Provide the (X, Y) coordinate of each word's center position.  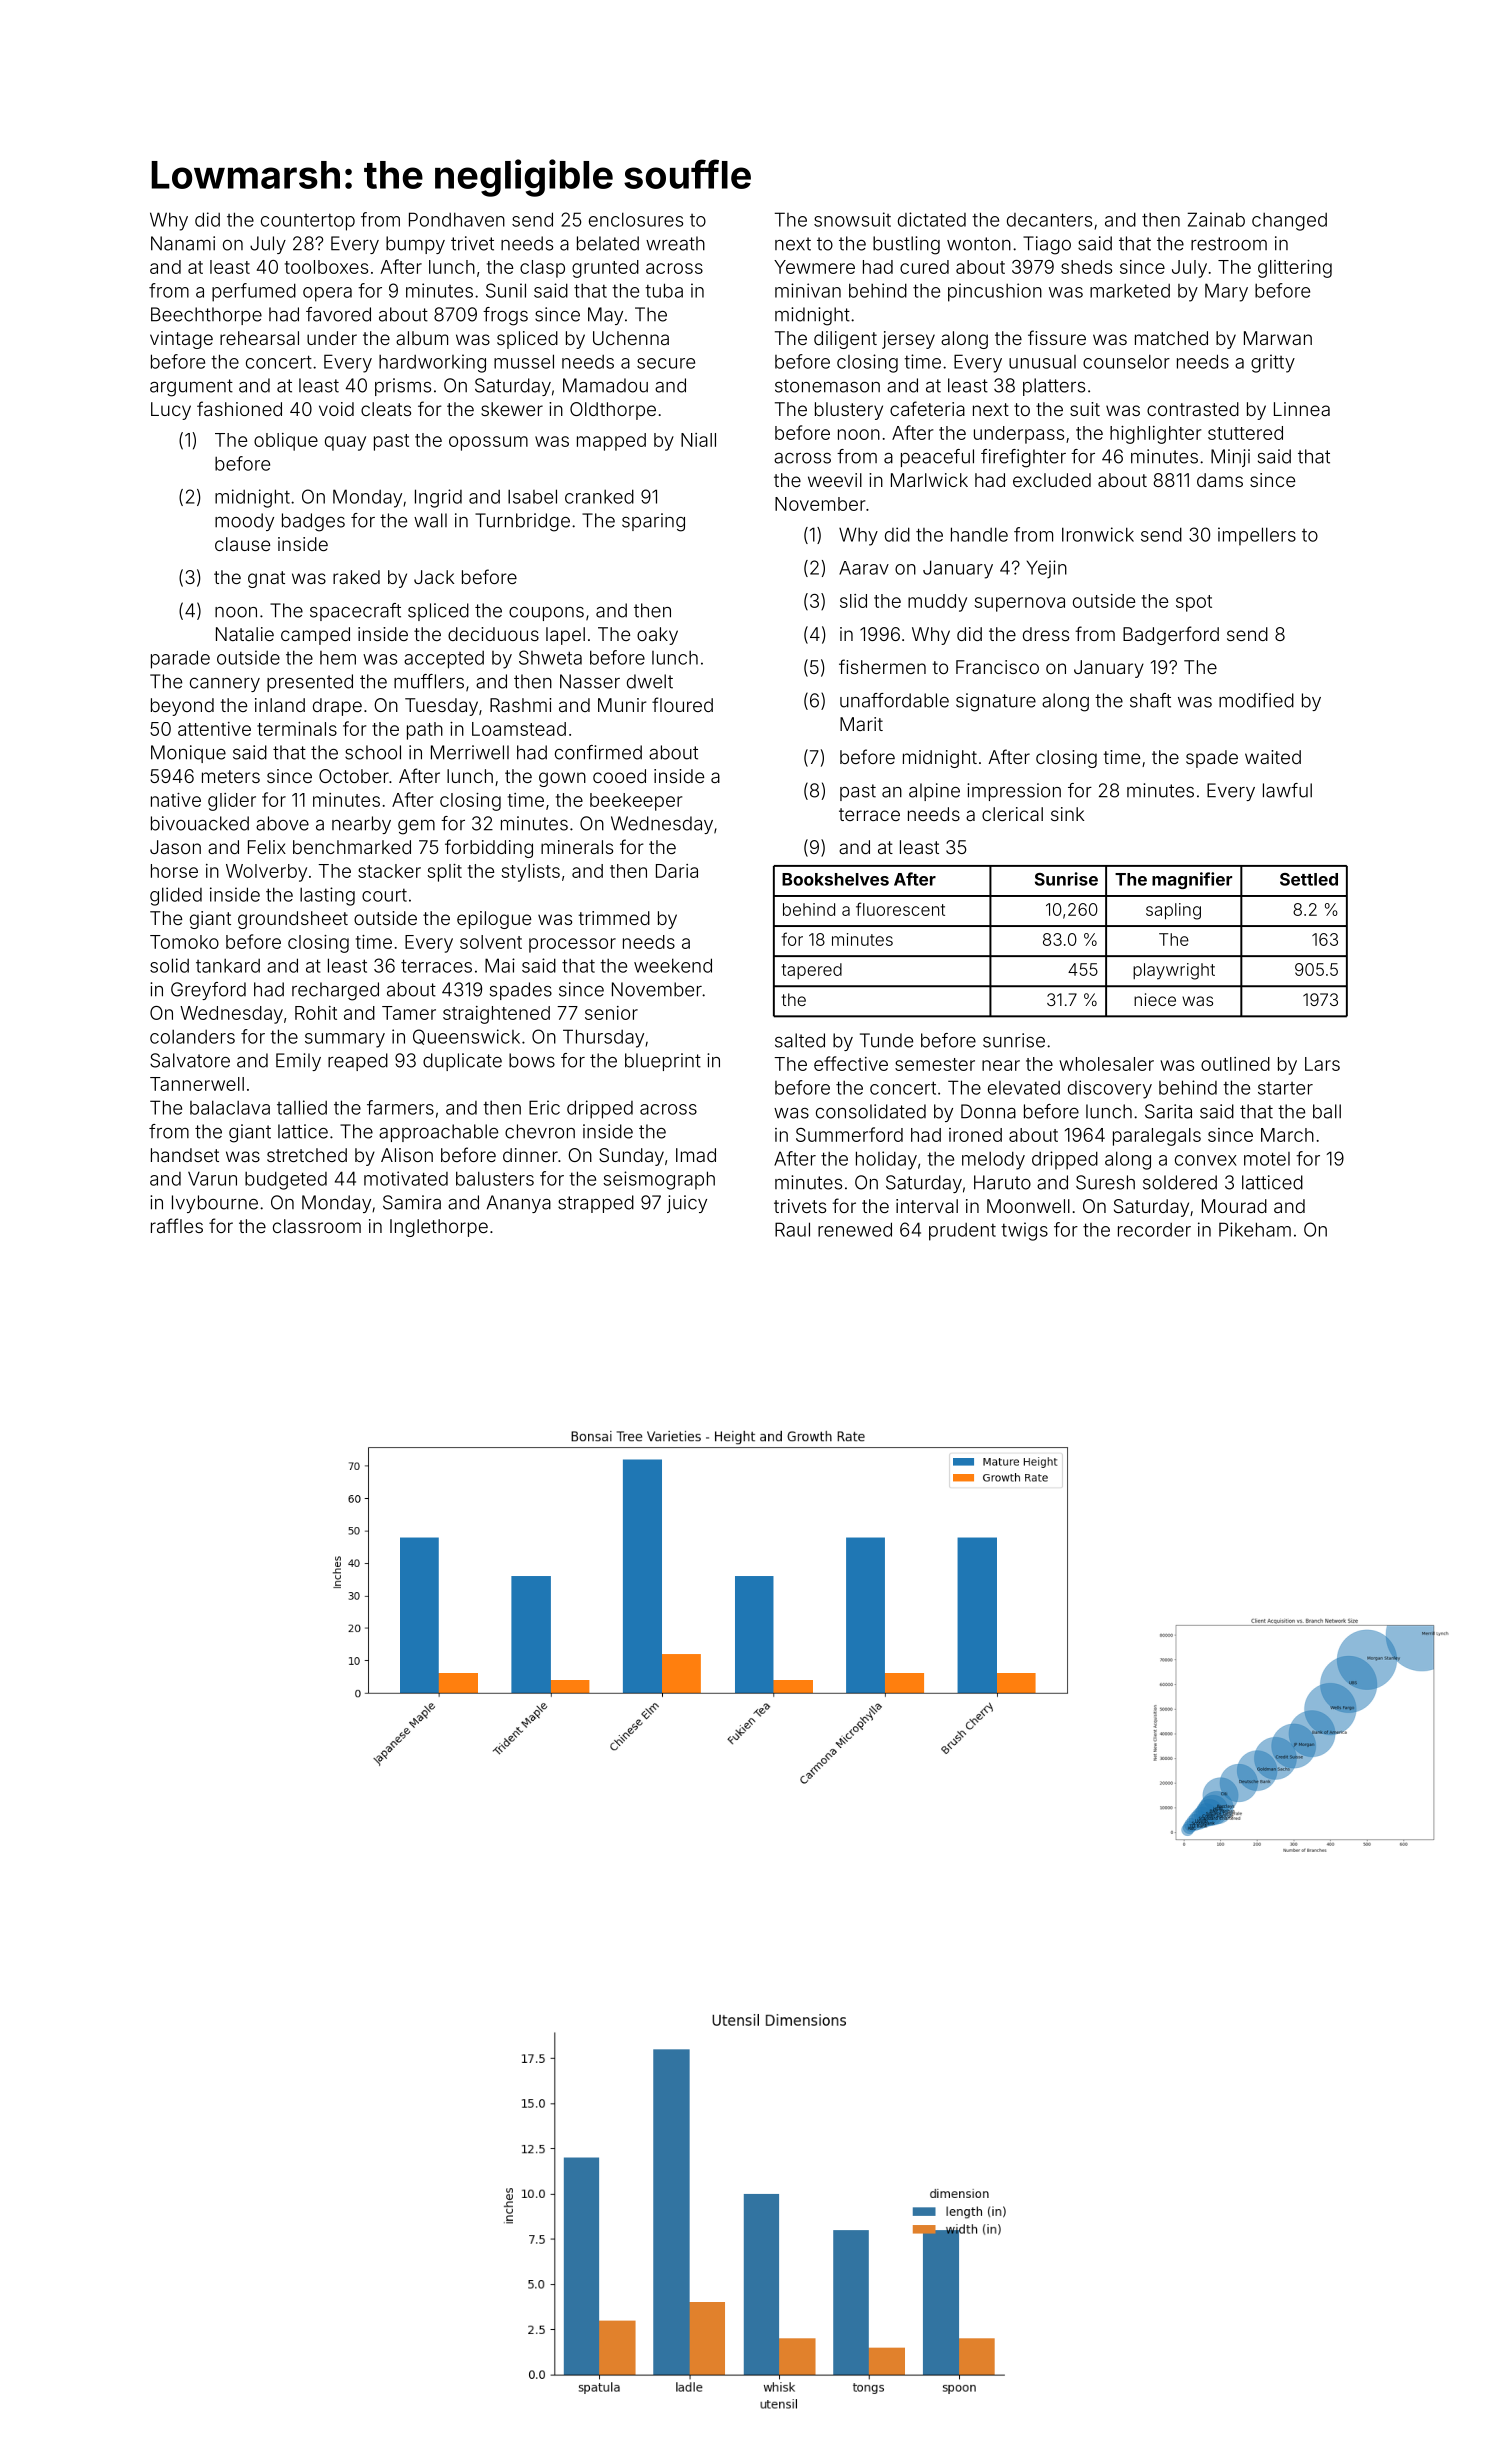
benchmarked (352, 847)
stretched (307, 1155)
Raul (792, 1229)
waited (1273, 757)
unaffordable (894, 700)
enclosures (636, 219)
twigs (1024, 1231)
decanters (1049, 220)
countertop (308, 222)
